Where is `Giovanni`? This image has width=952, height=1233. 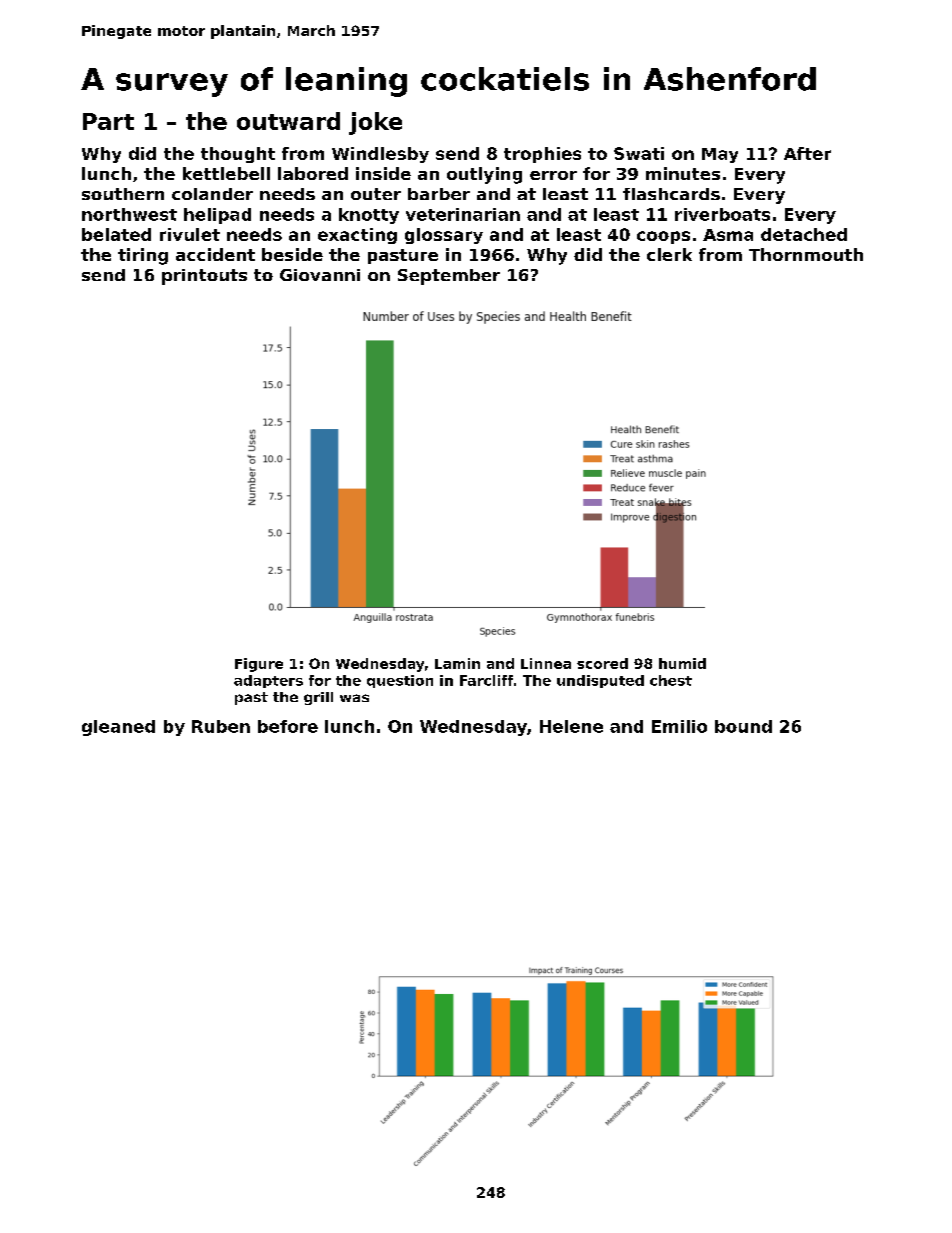 Giovanni is located at coordinates (320, 275).
